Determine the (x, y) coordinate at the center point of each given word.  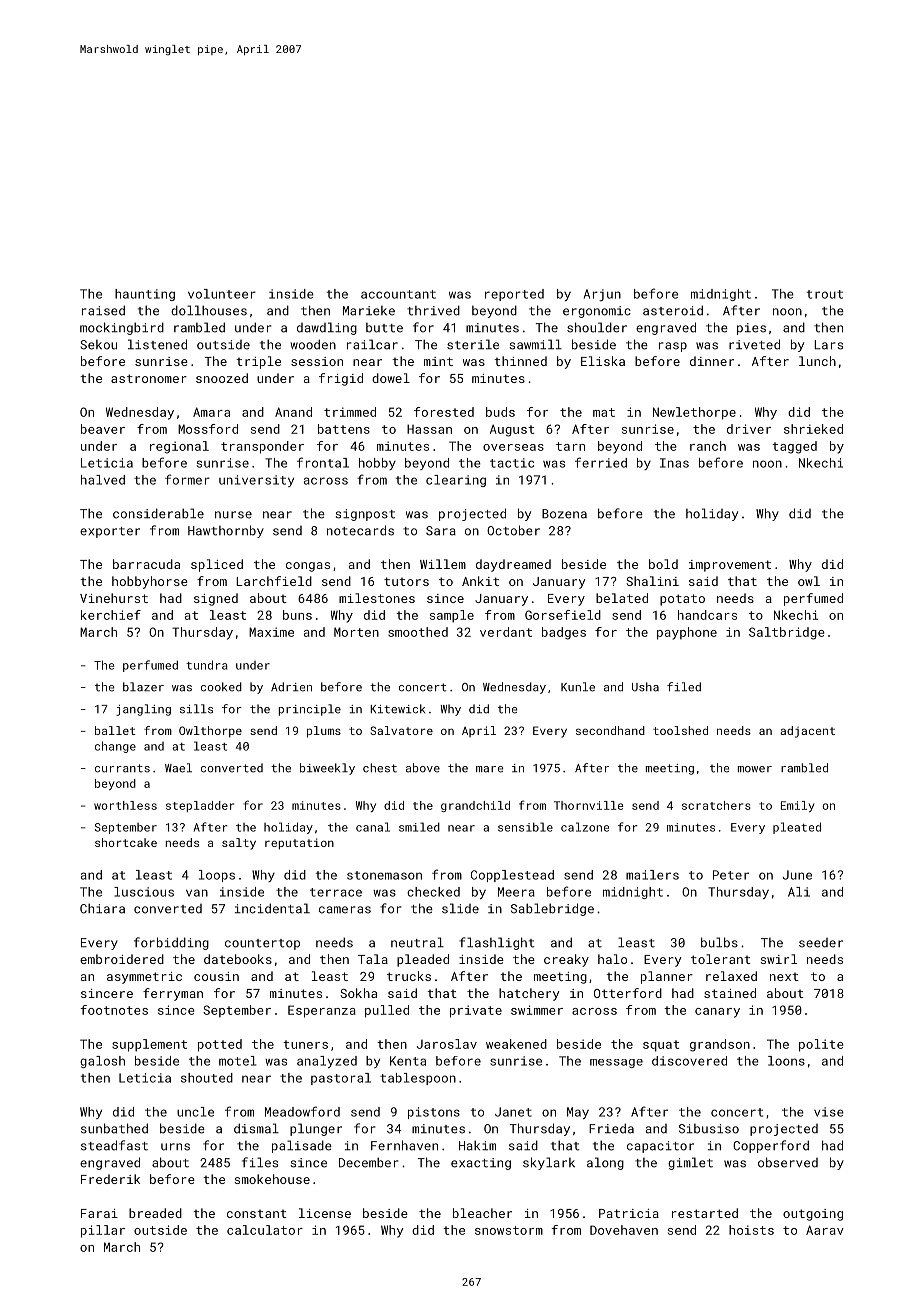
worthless (125, 805)
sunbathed (114, 1128)
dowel (391, 378)
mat (604, 412)
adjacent (807, 732)
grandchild (475, 806)
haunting (145, 295)
